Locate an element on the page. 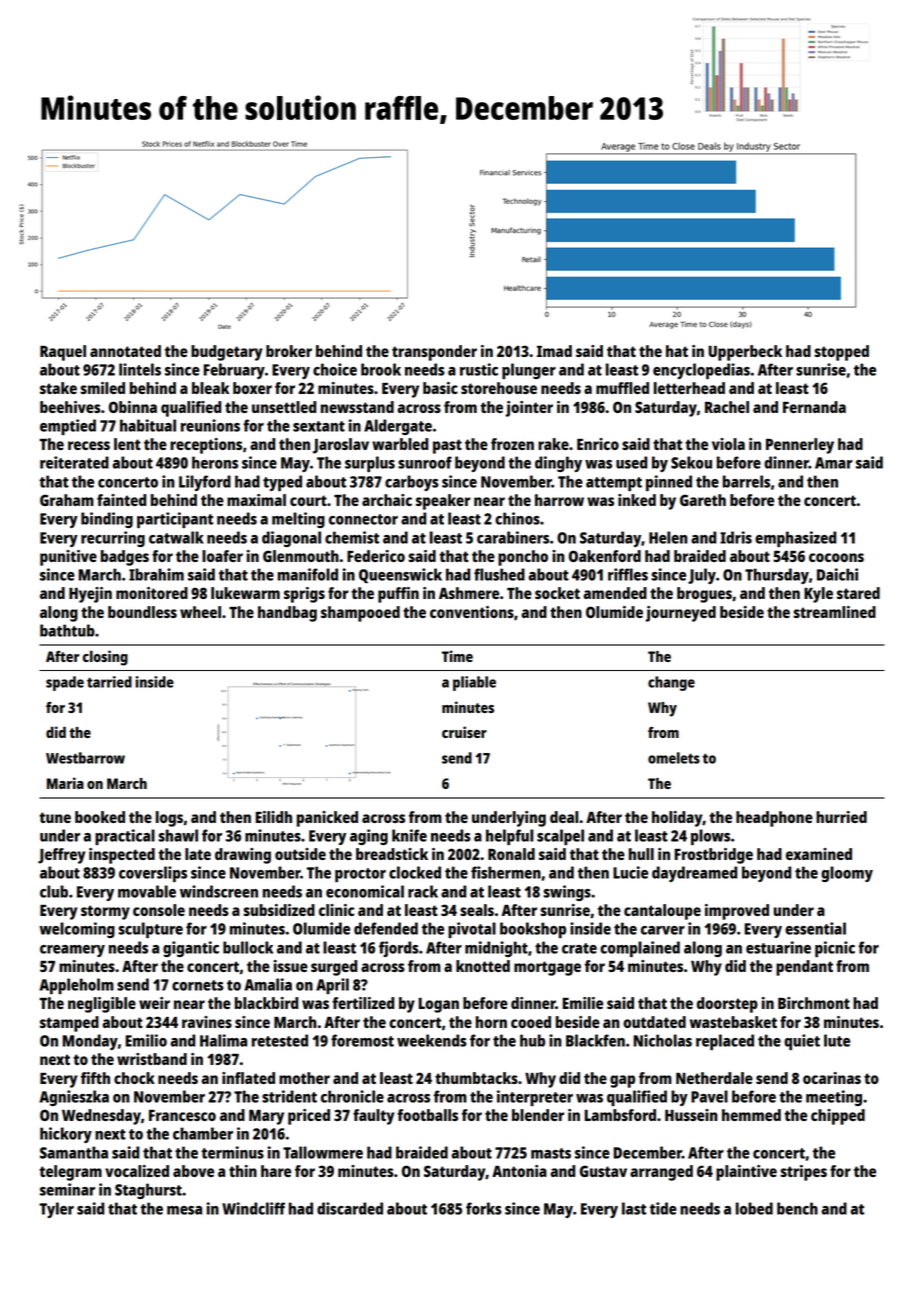  discarded is located at coordinates (350, 1208).
